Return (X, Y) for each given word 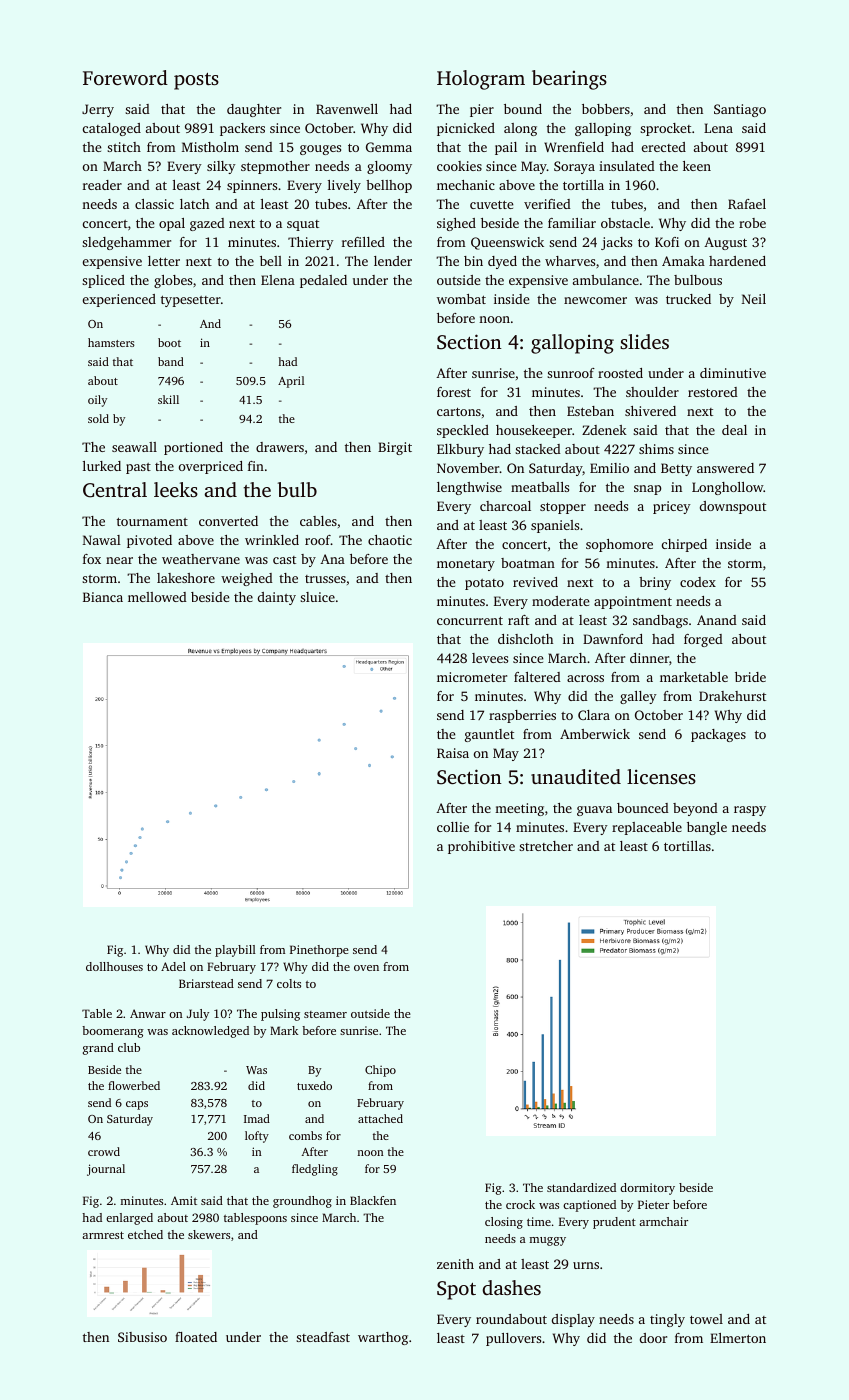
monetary (466, 565)
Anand (717, 620)
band (171, 361)
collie (453, 827)
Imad (257, 1118)
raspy (750, 811)
